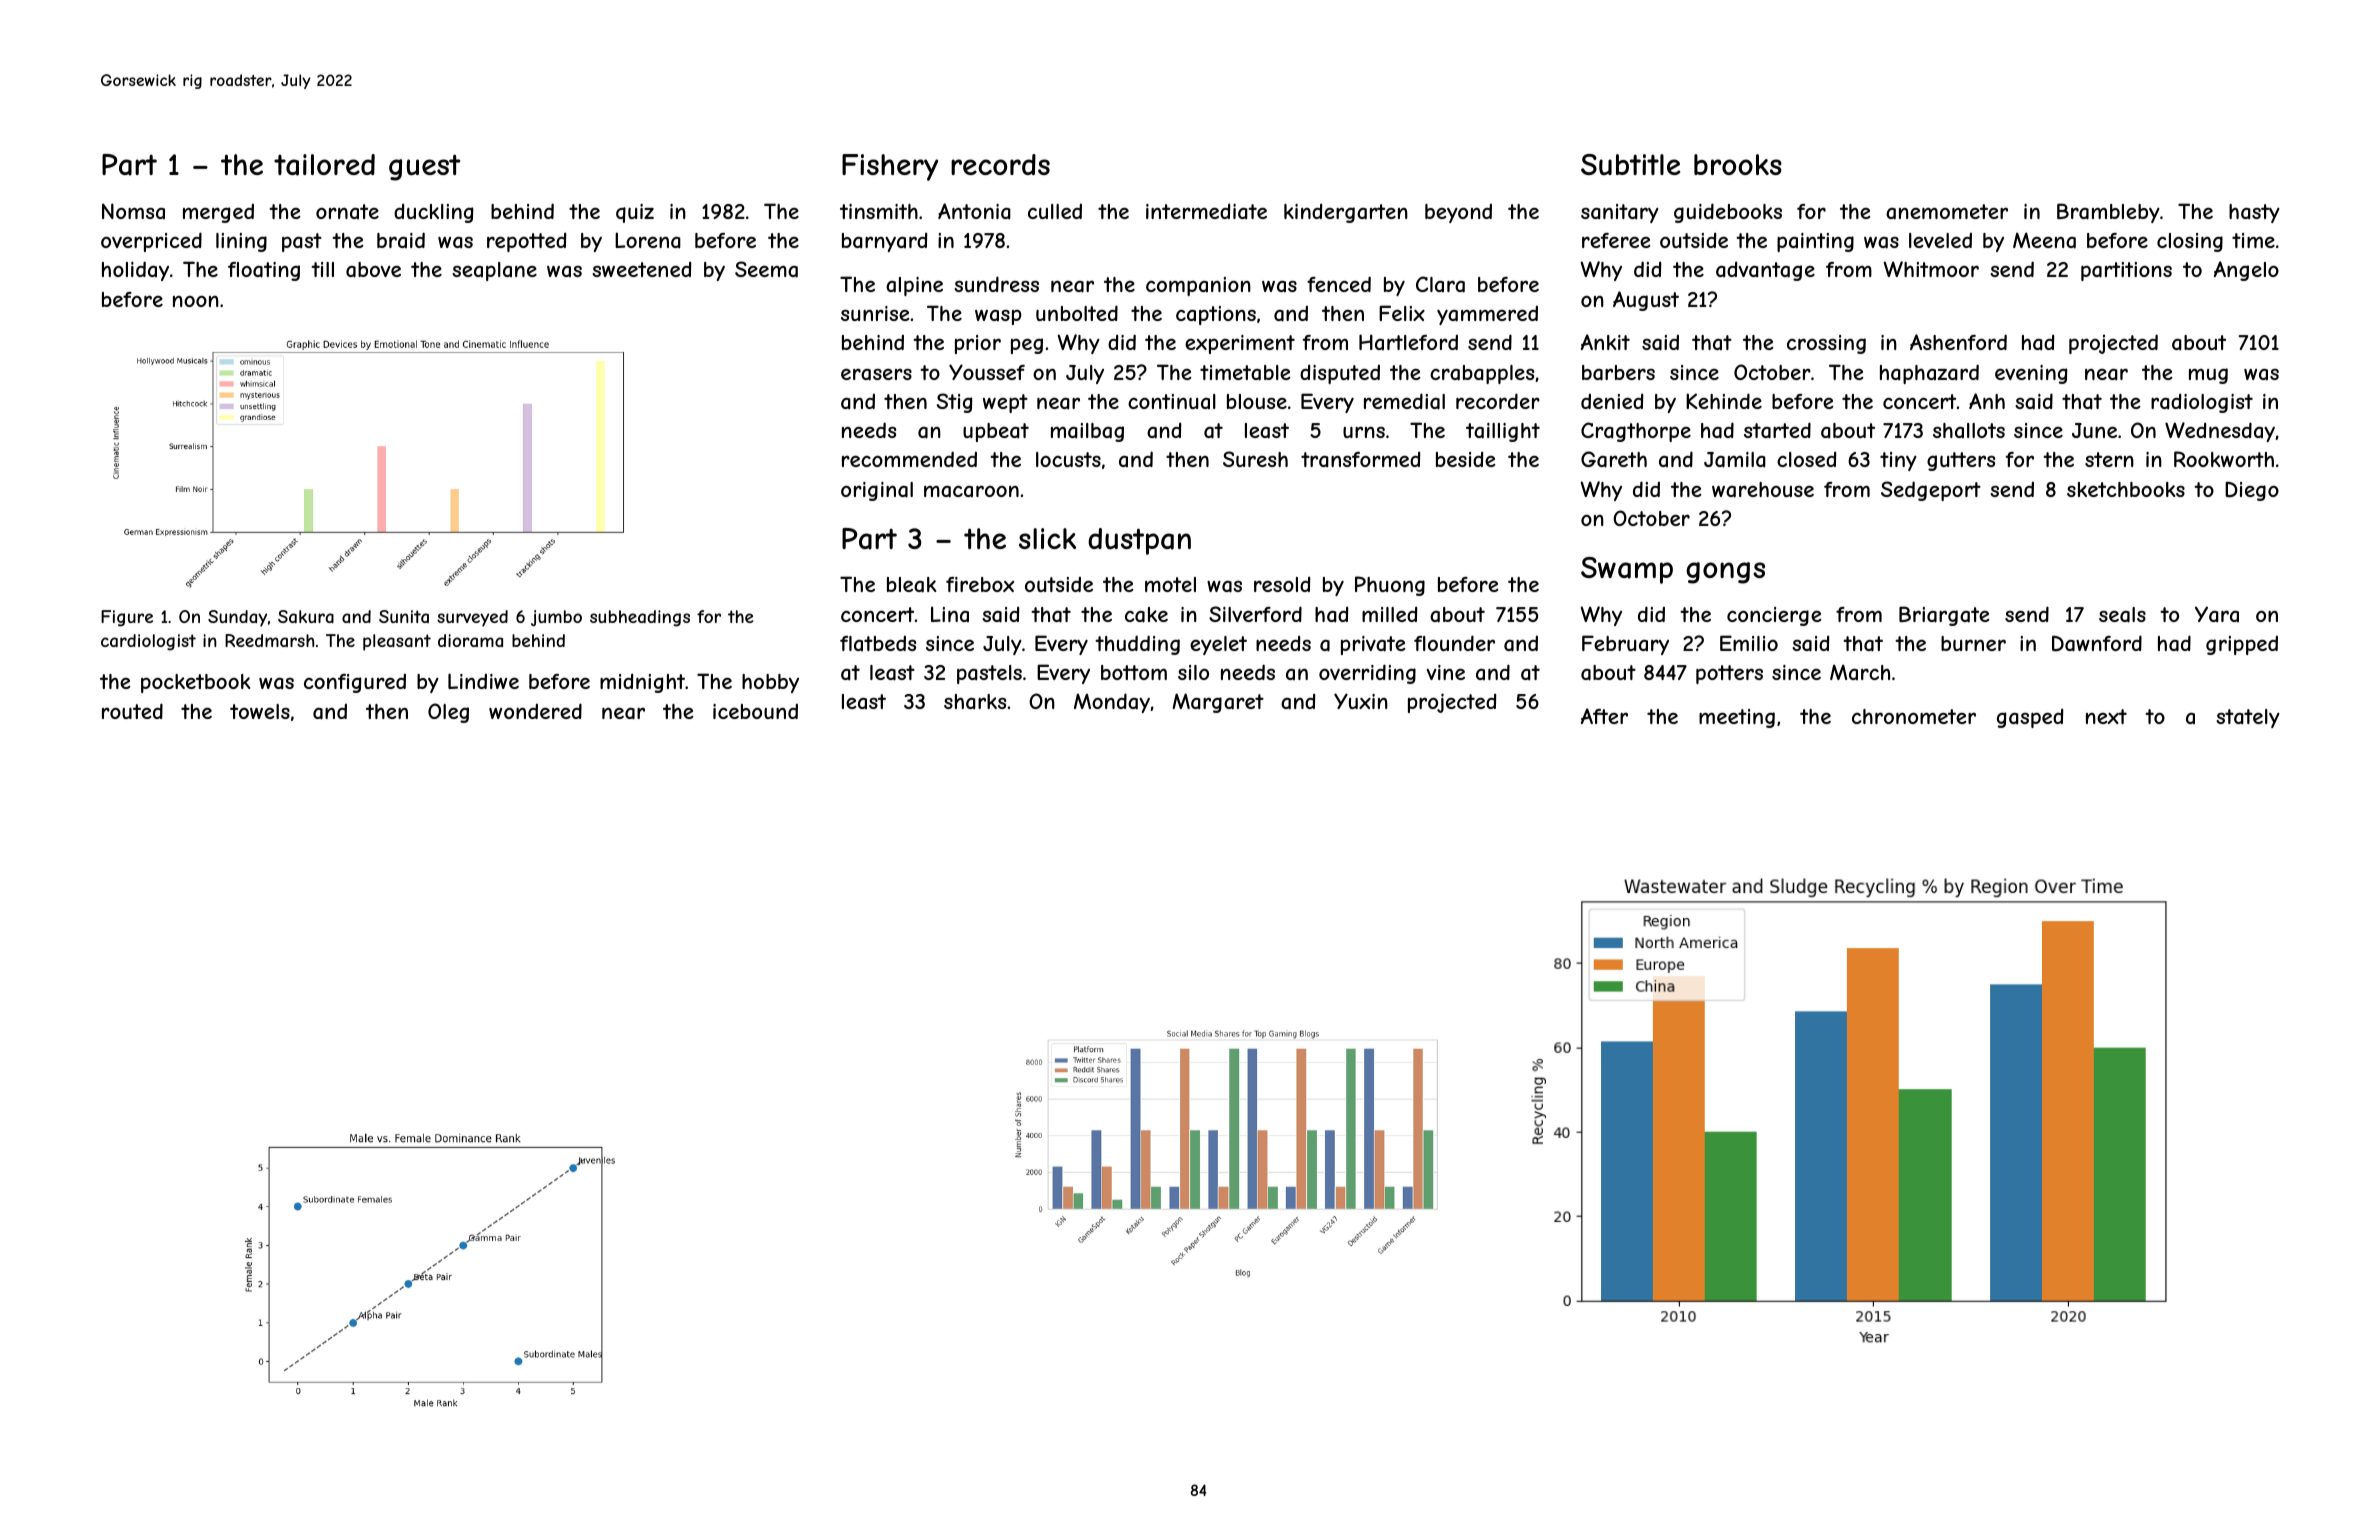  What do you see at coordinates (2208, 376) in the document?
I see `mug` at bounding box center [2208, 376].
